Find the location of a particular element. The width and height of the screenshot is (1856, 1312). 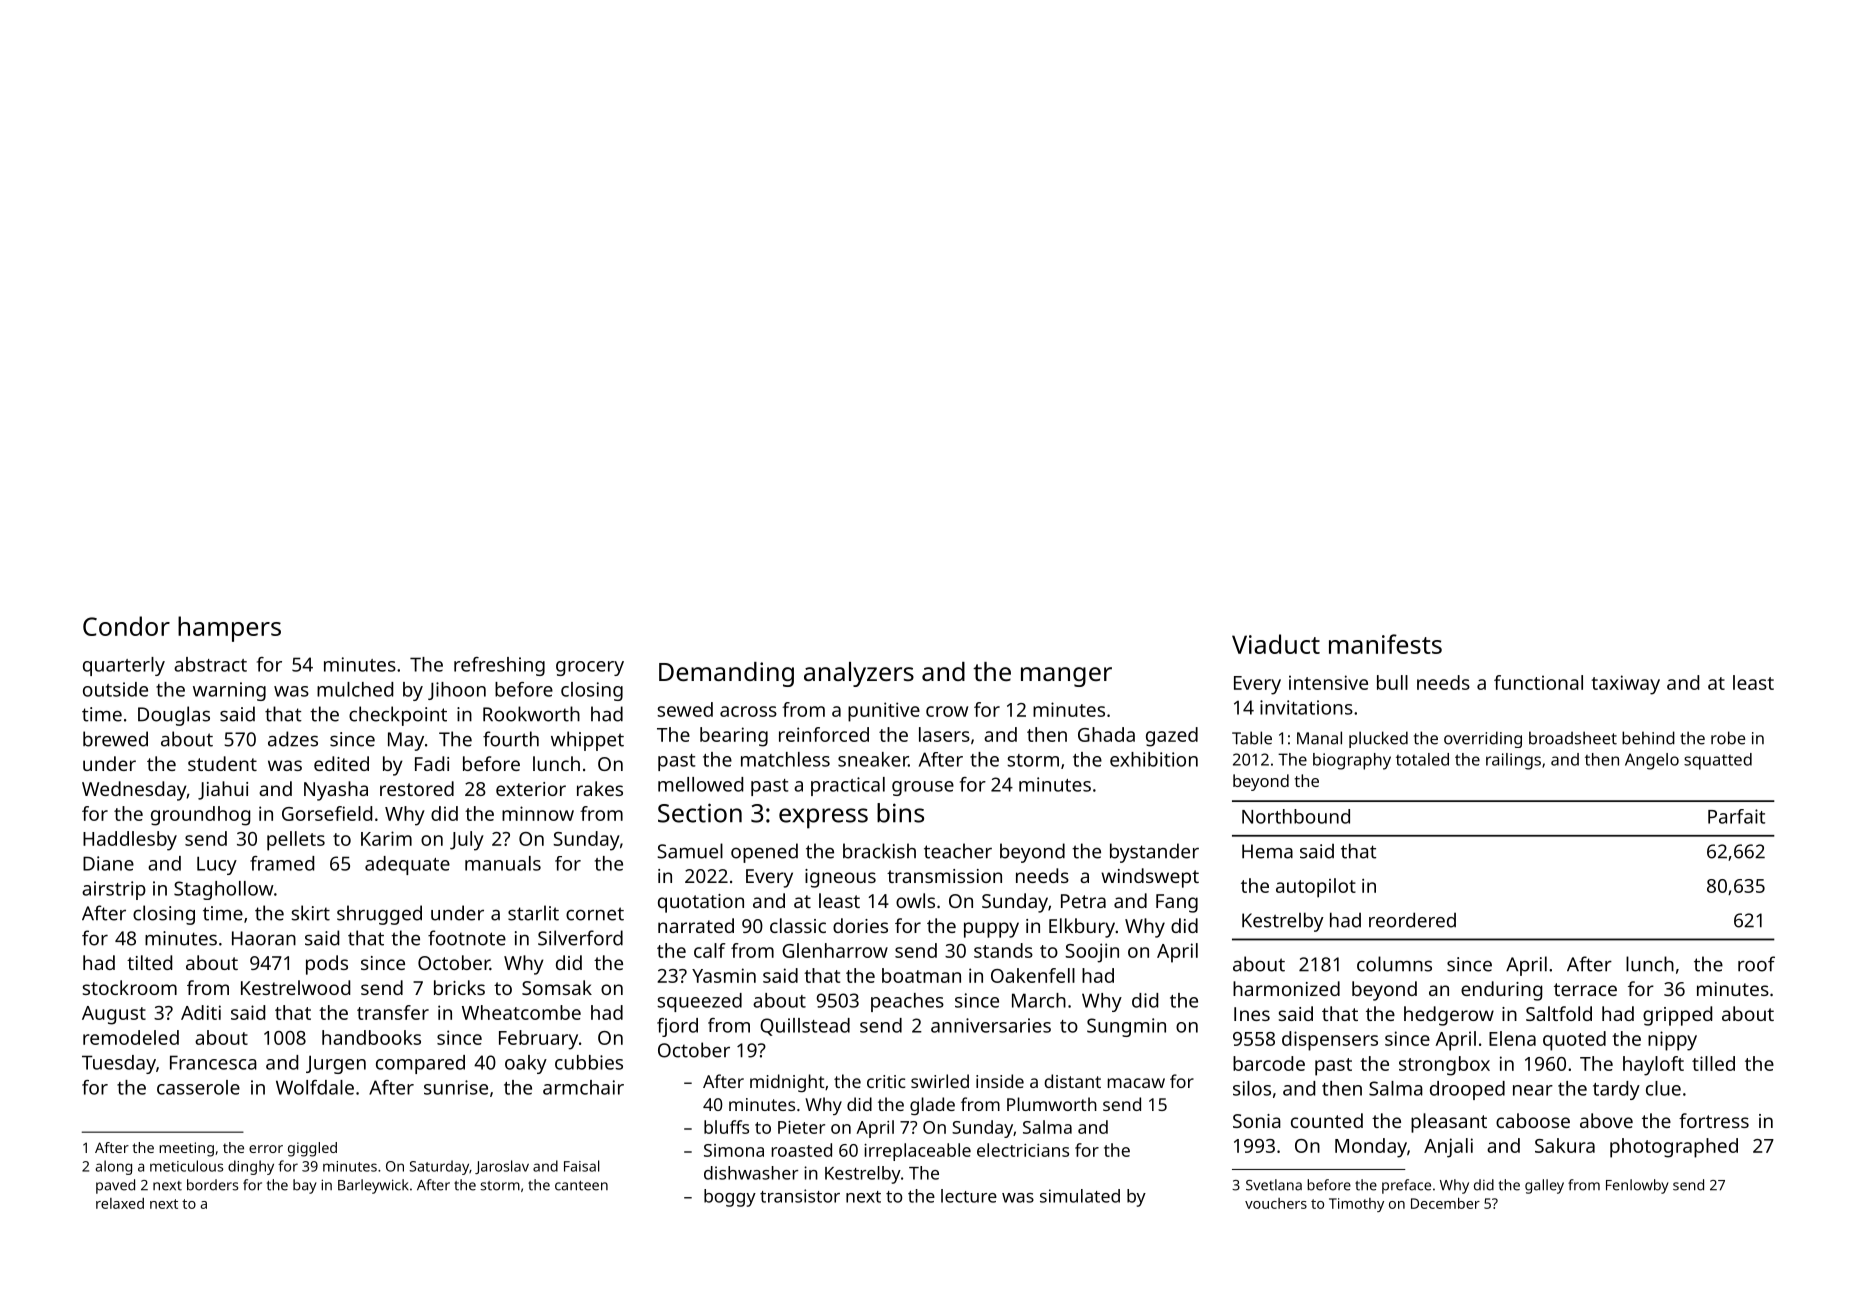

Timothy is located at coordinates (1356, 1205).
